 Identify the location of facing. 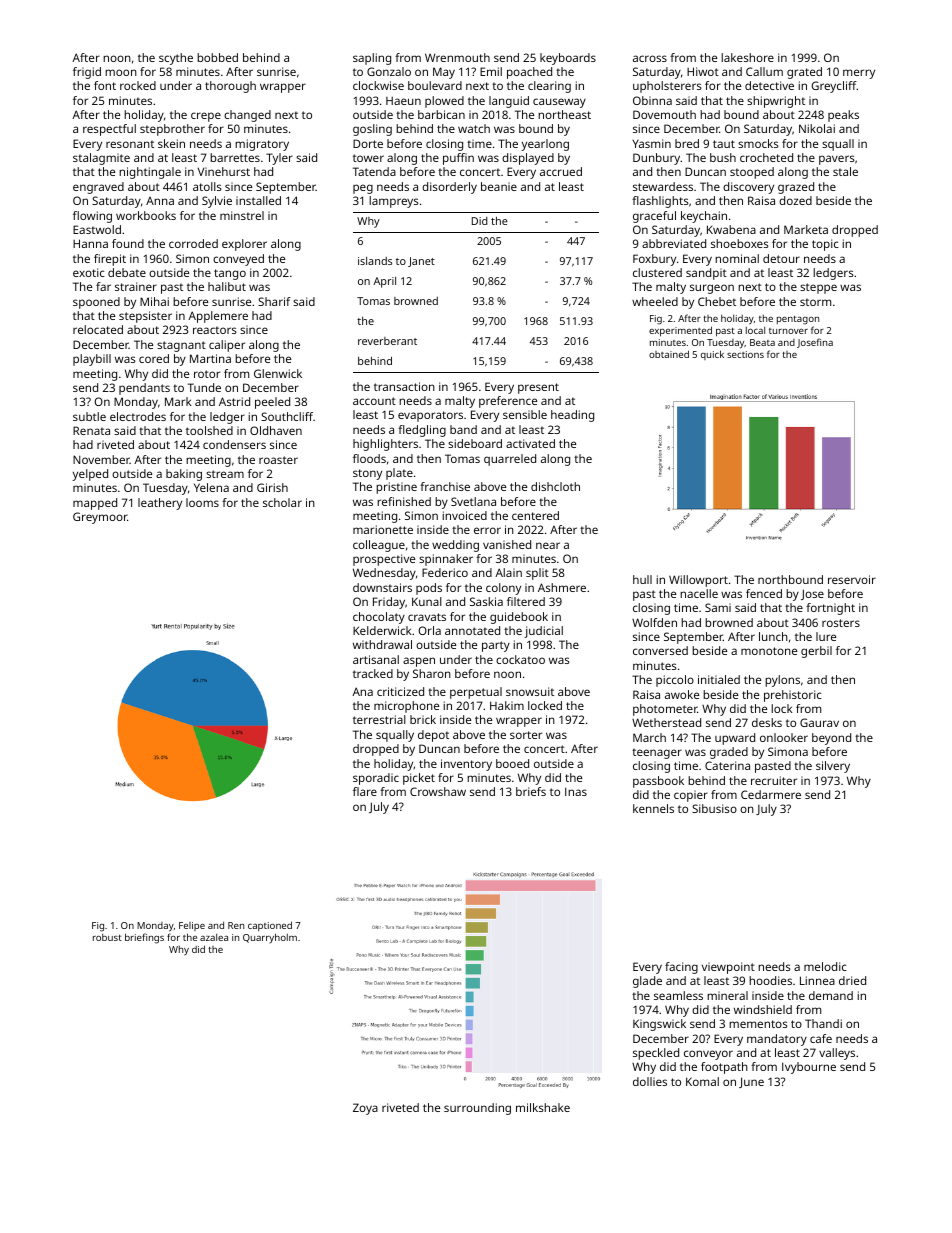
(681, 968).
